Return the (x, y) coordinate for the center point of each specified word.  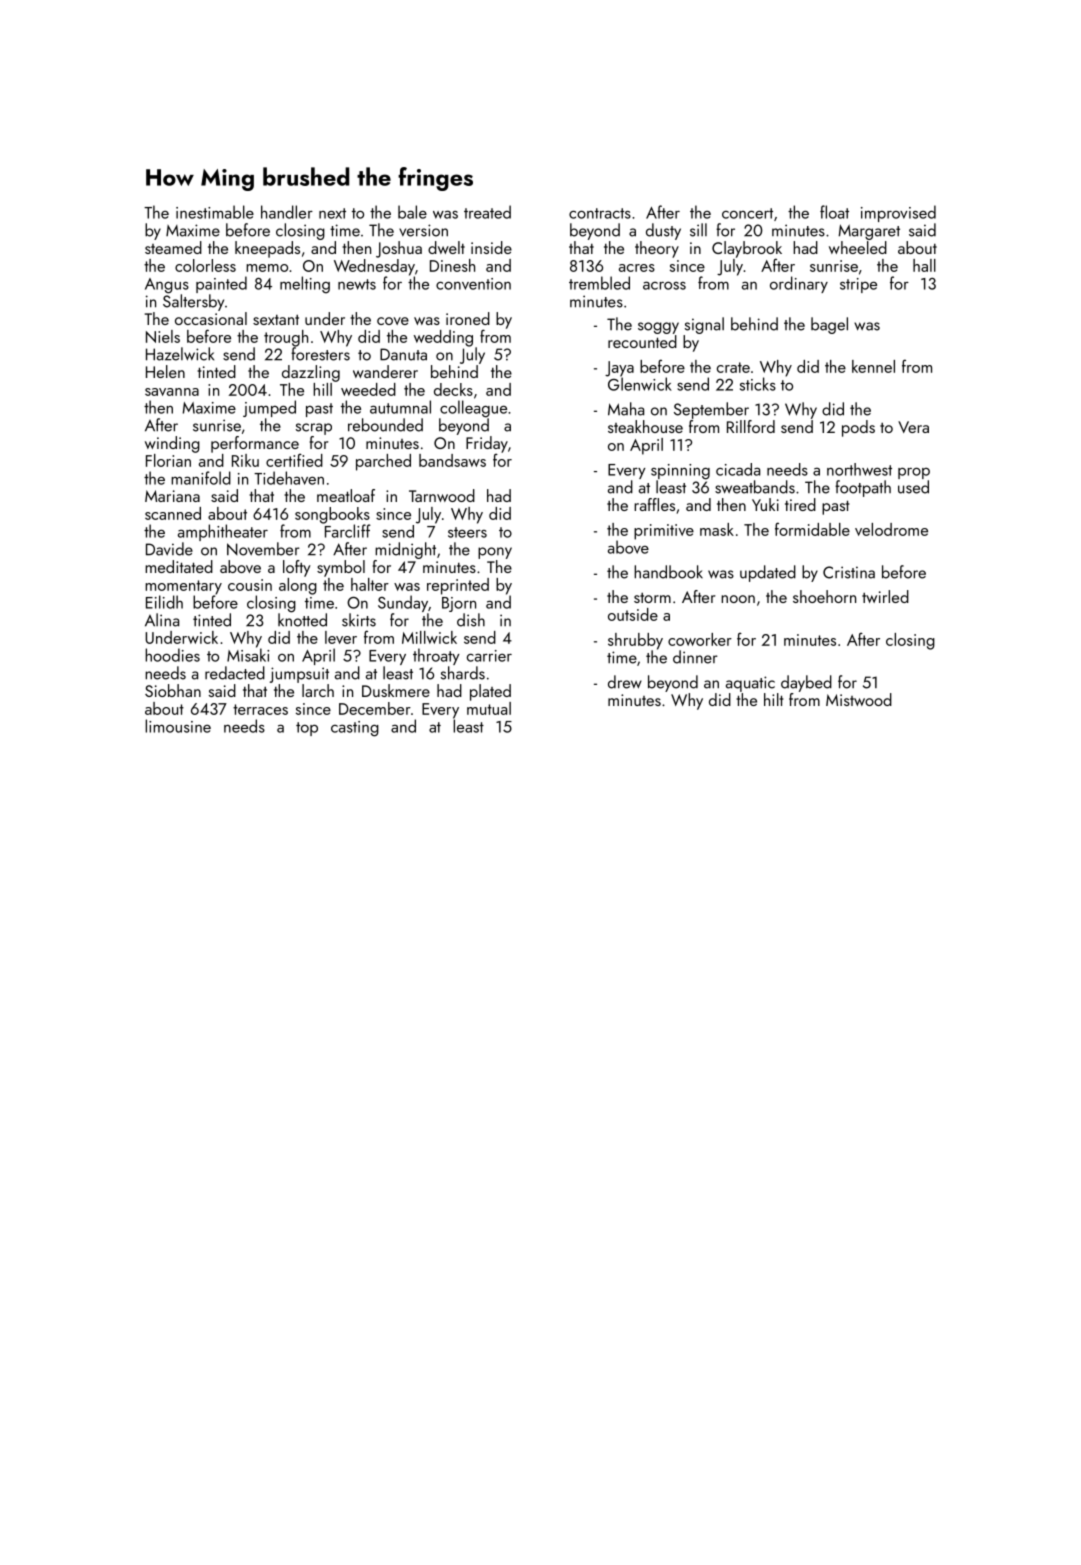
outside (633, 614)
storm (652, 598)
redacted (235, 673)
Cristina (849, 572)
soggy (658, 328)
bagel (829, 325)
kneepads (267, 249)
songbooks (332, 515)
